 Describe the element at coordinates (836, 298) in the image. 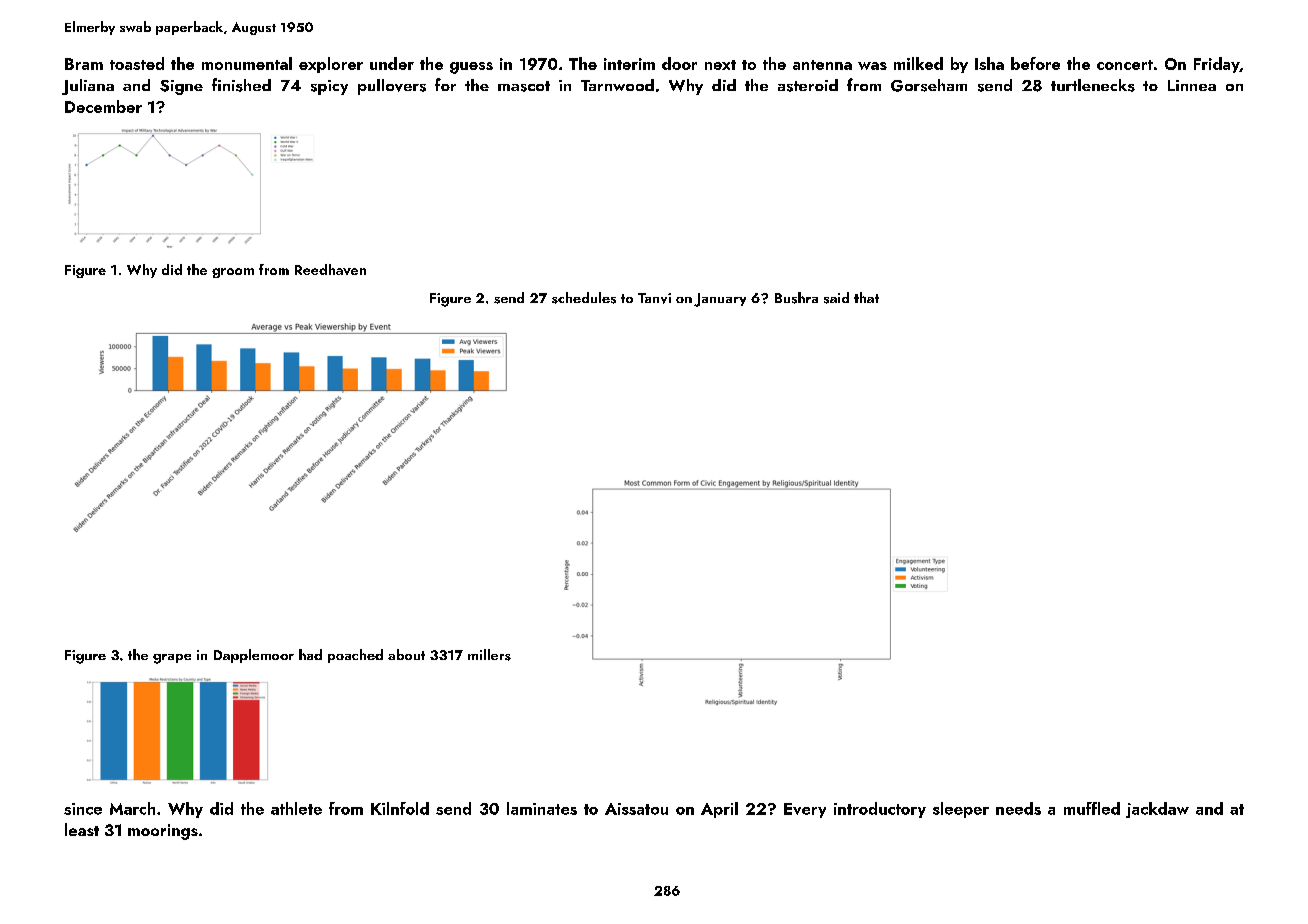

I see `said` at that location.
